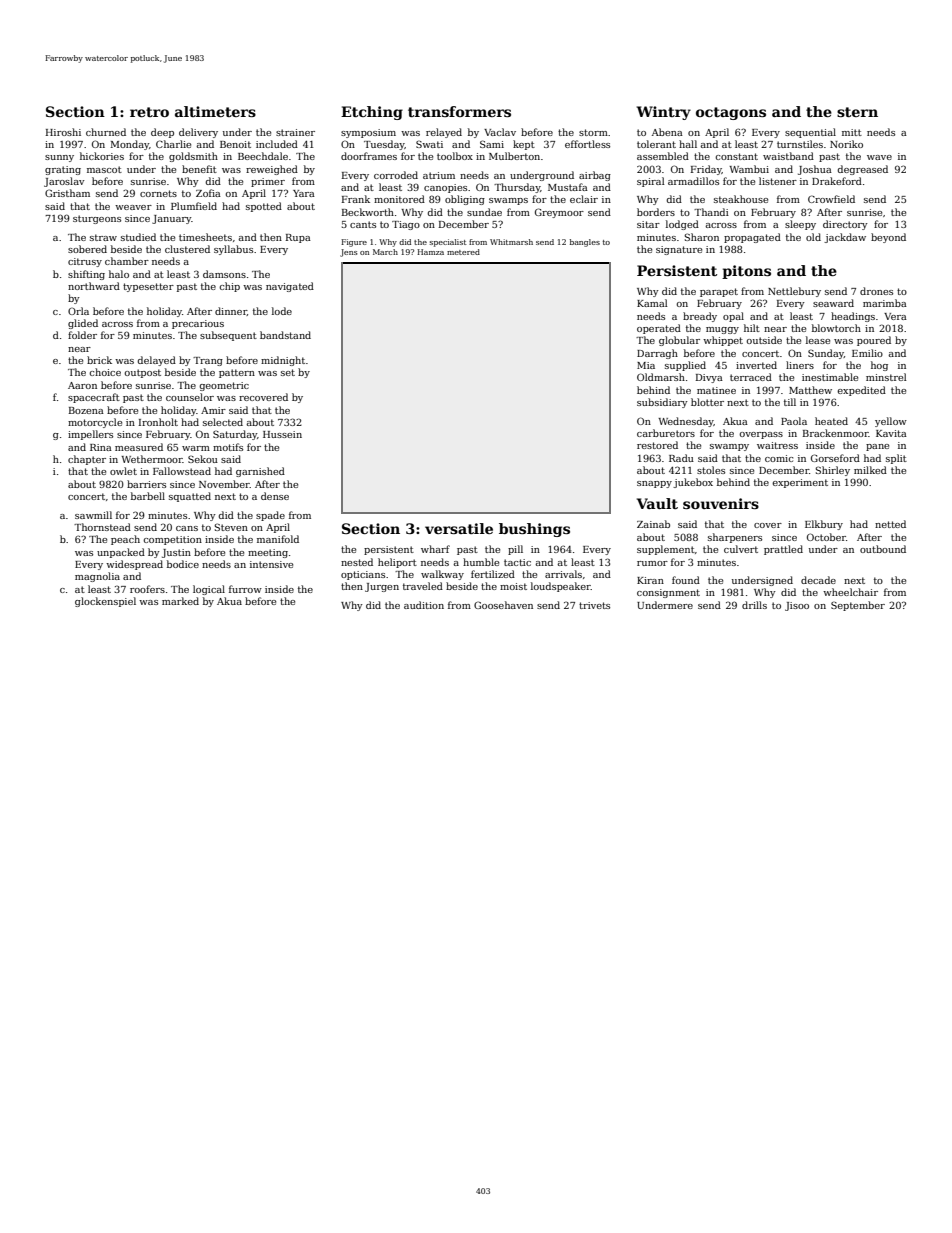  Describe the element at coordinates (797, 606) in the document. I see `Jisoo` at that location.
